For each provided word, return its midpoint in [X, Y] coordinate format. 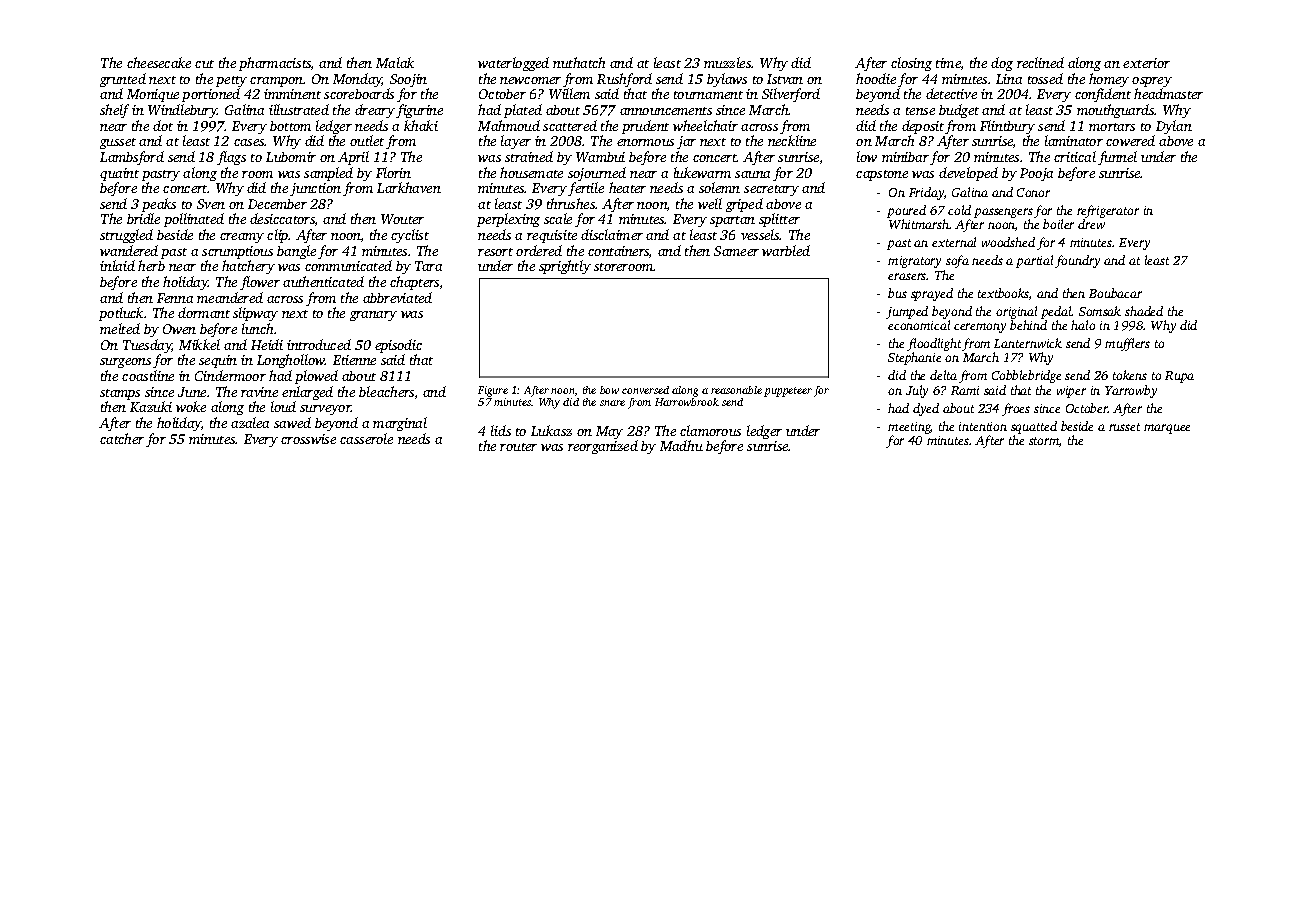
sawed [292, 422]
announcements [666, 111]
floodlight [934, 344]
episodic [398, 346]
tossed [1045, 78]
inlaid [117, 265]
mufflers [1127, 344]
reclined [1040, 62]
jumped [907, 312]
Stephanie [914, 358]
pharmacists [275, 64]
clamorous [710, 430]
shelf [114, 111]
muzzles [727, 62]
